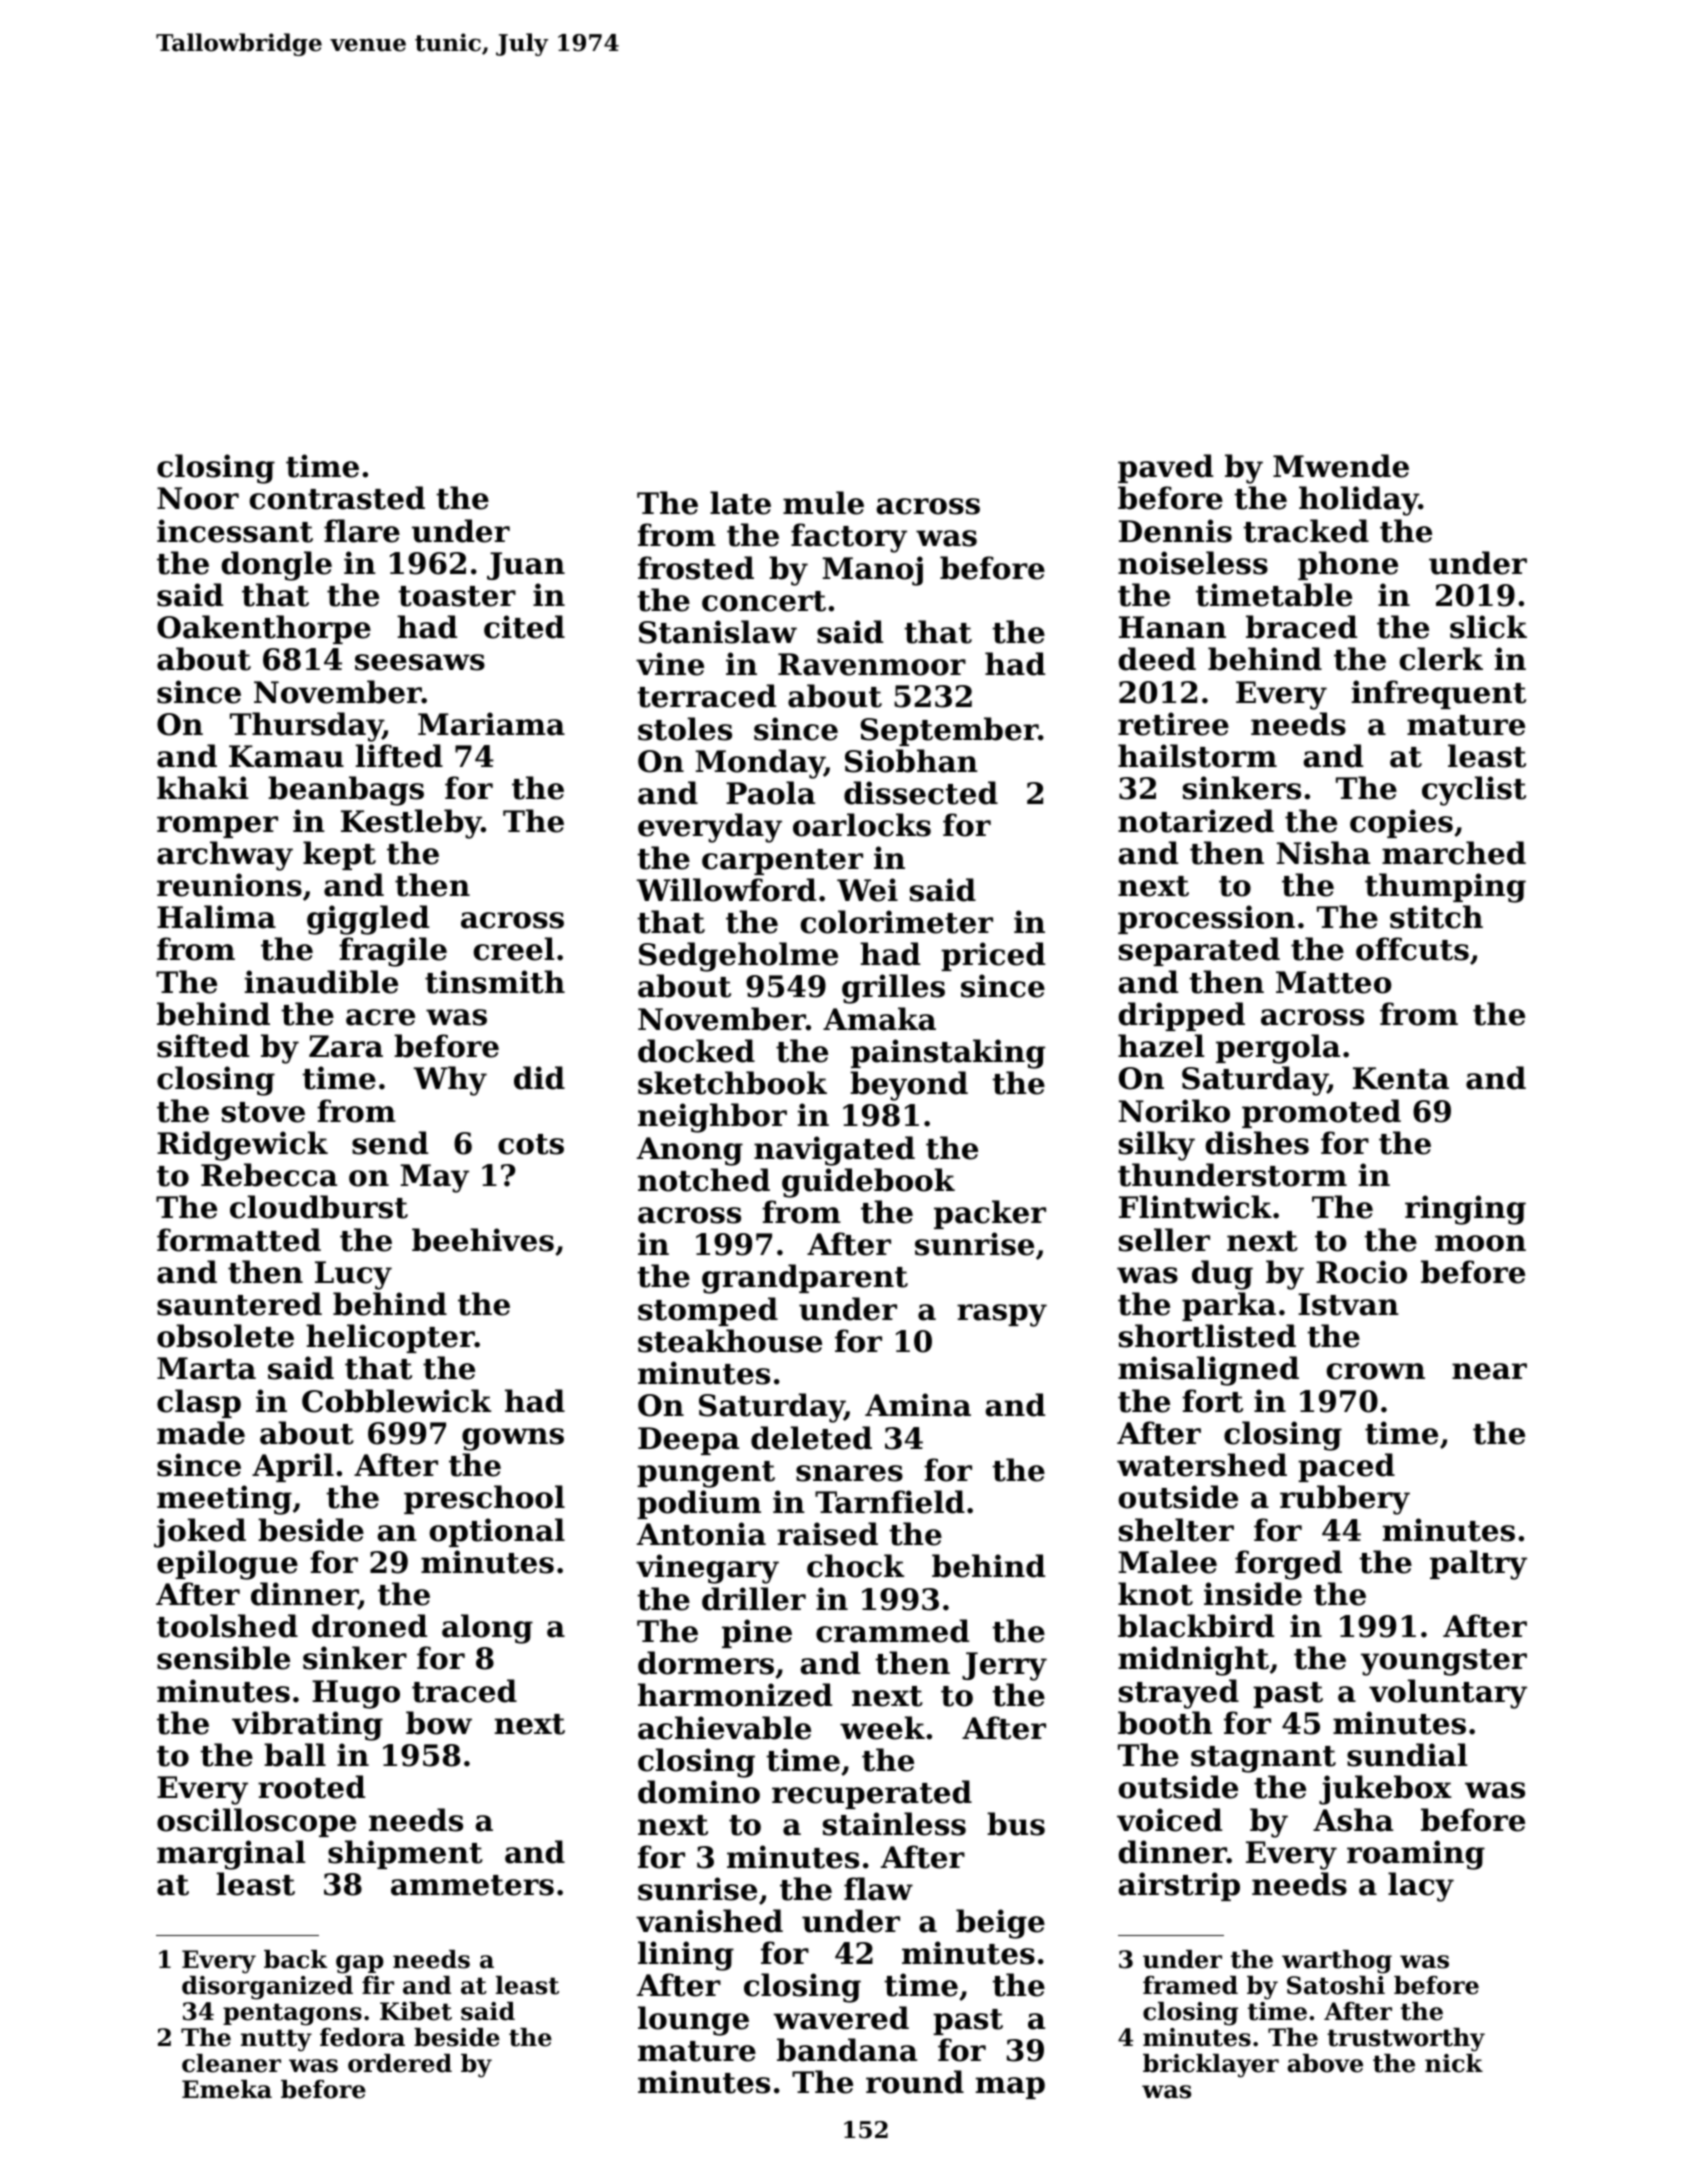  I want to click on infrequent, so click(1439, 694).
